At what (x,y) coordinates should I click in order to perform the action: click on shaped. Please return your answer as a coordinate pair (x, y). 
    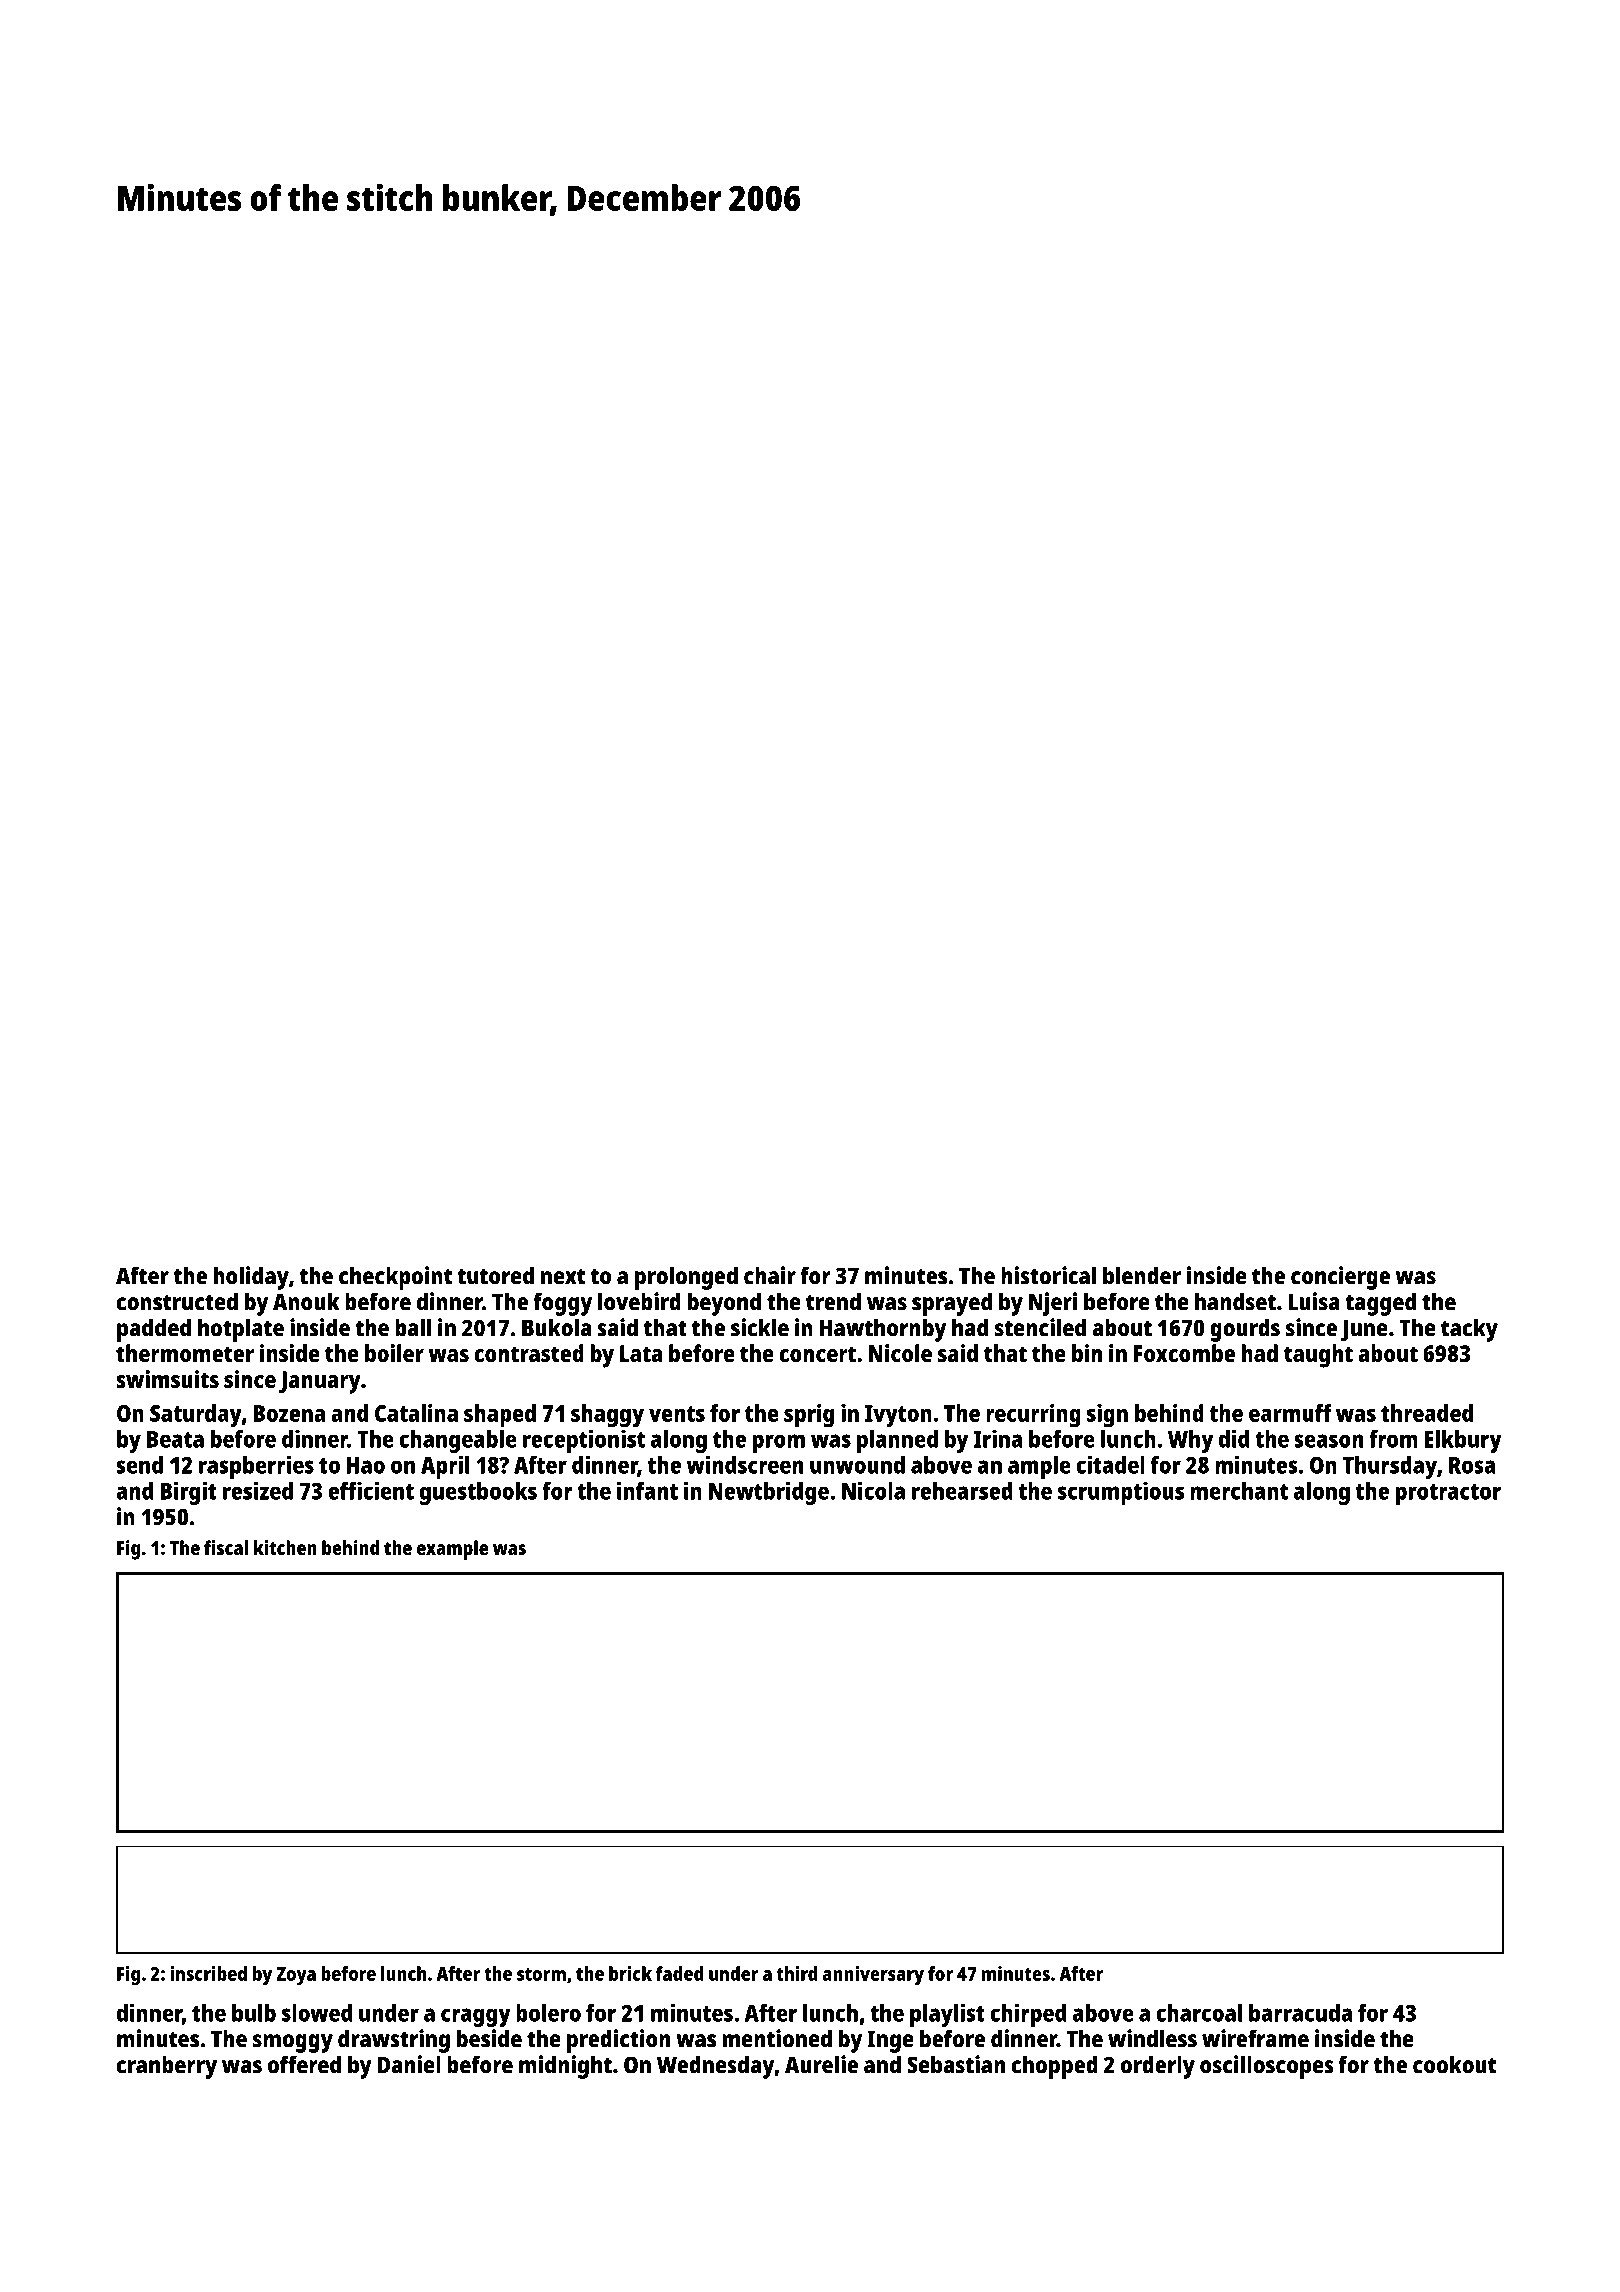
    Looking at the image, I should click on (500, 1416).
